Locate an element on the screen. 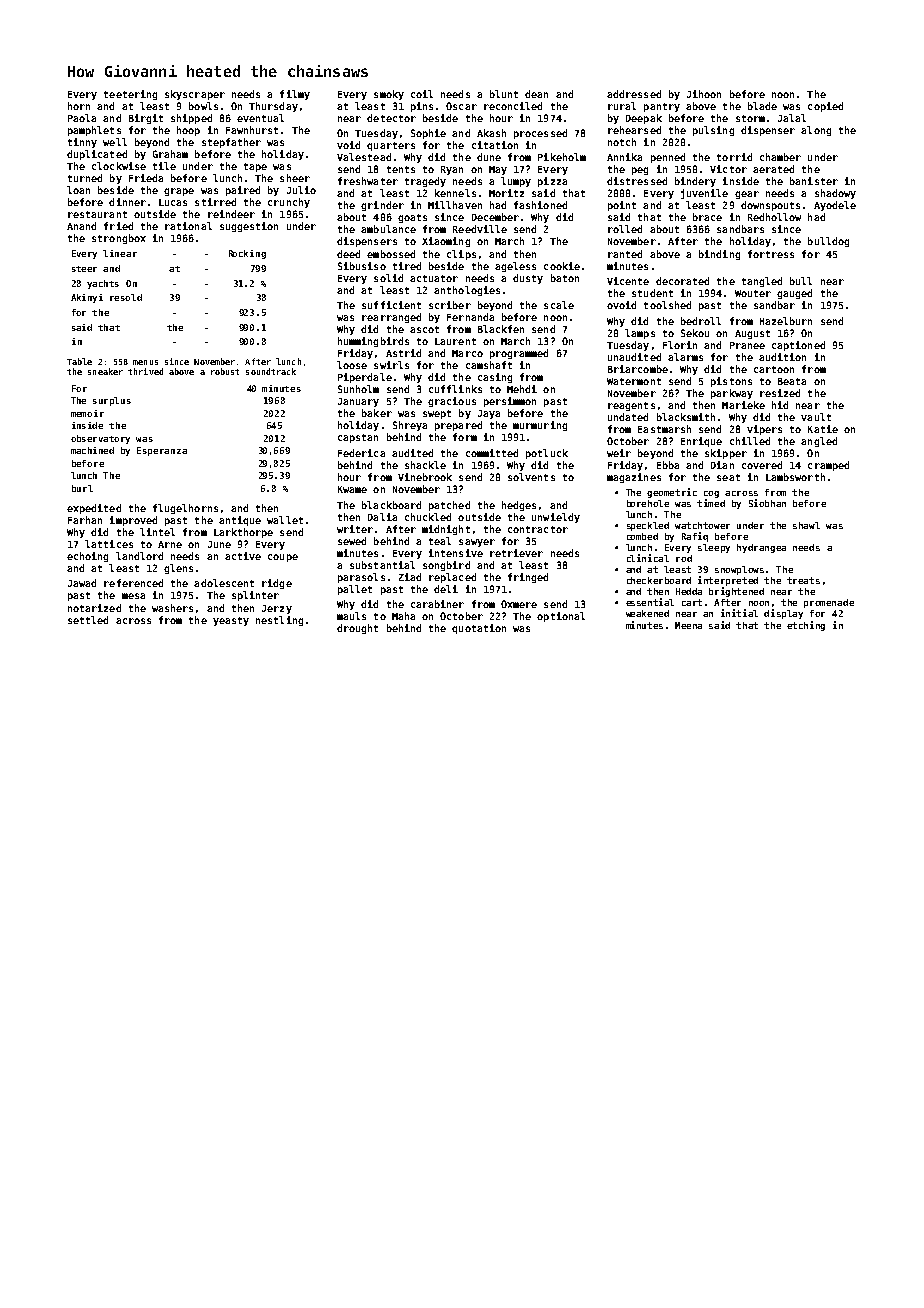 This screenshot has width=924, height=1308. landlord is located at coordinates (139, 556).
